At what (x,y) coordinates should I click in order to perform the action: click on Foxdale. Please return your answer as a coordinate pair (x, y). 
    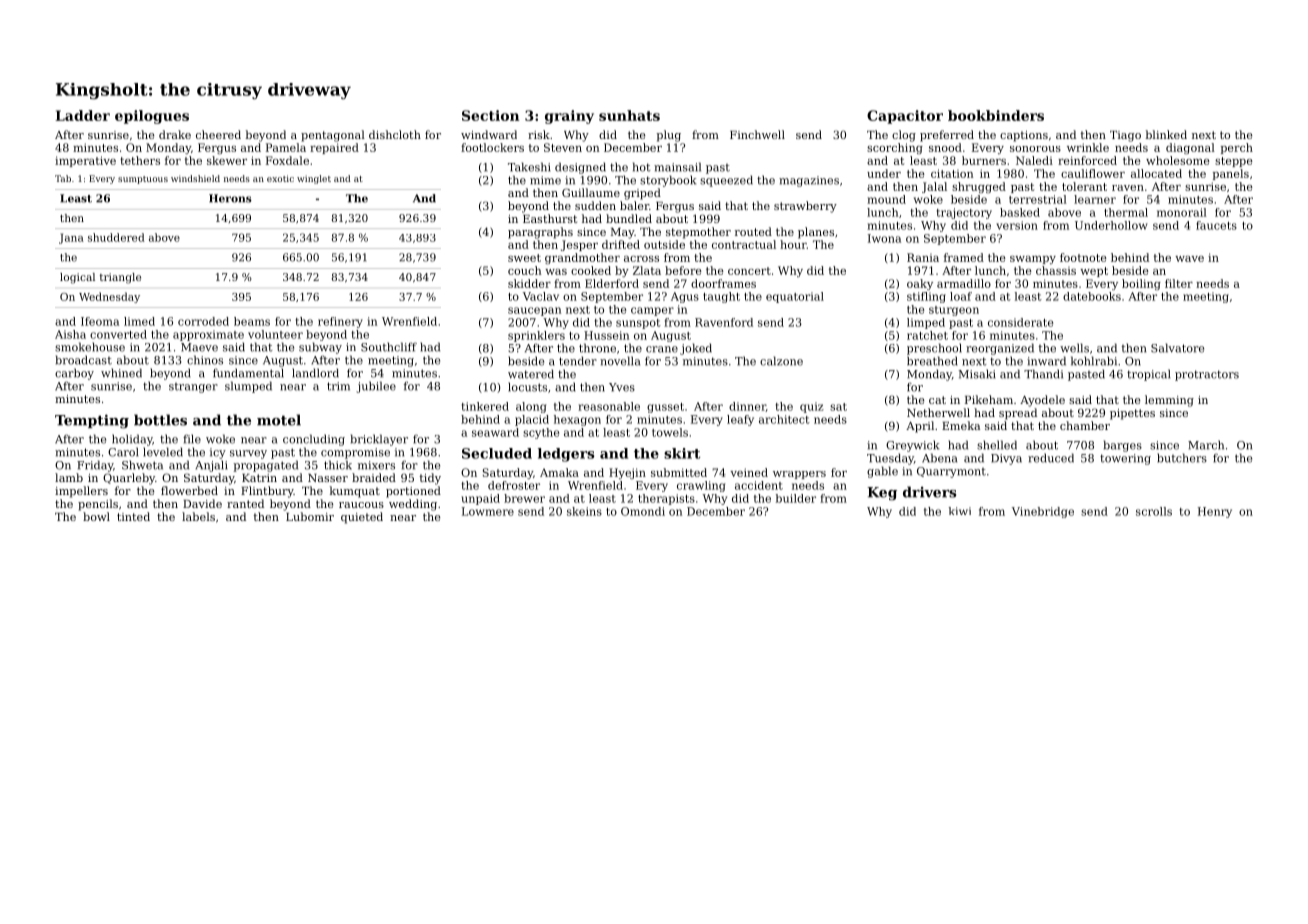
    Looking at the image, I should click on (287, 160).
